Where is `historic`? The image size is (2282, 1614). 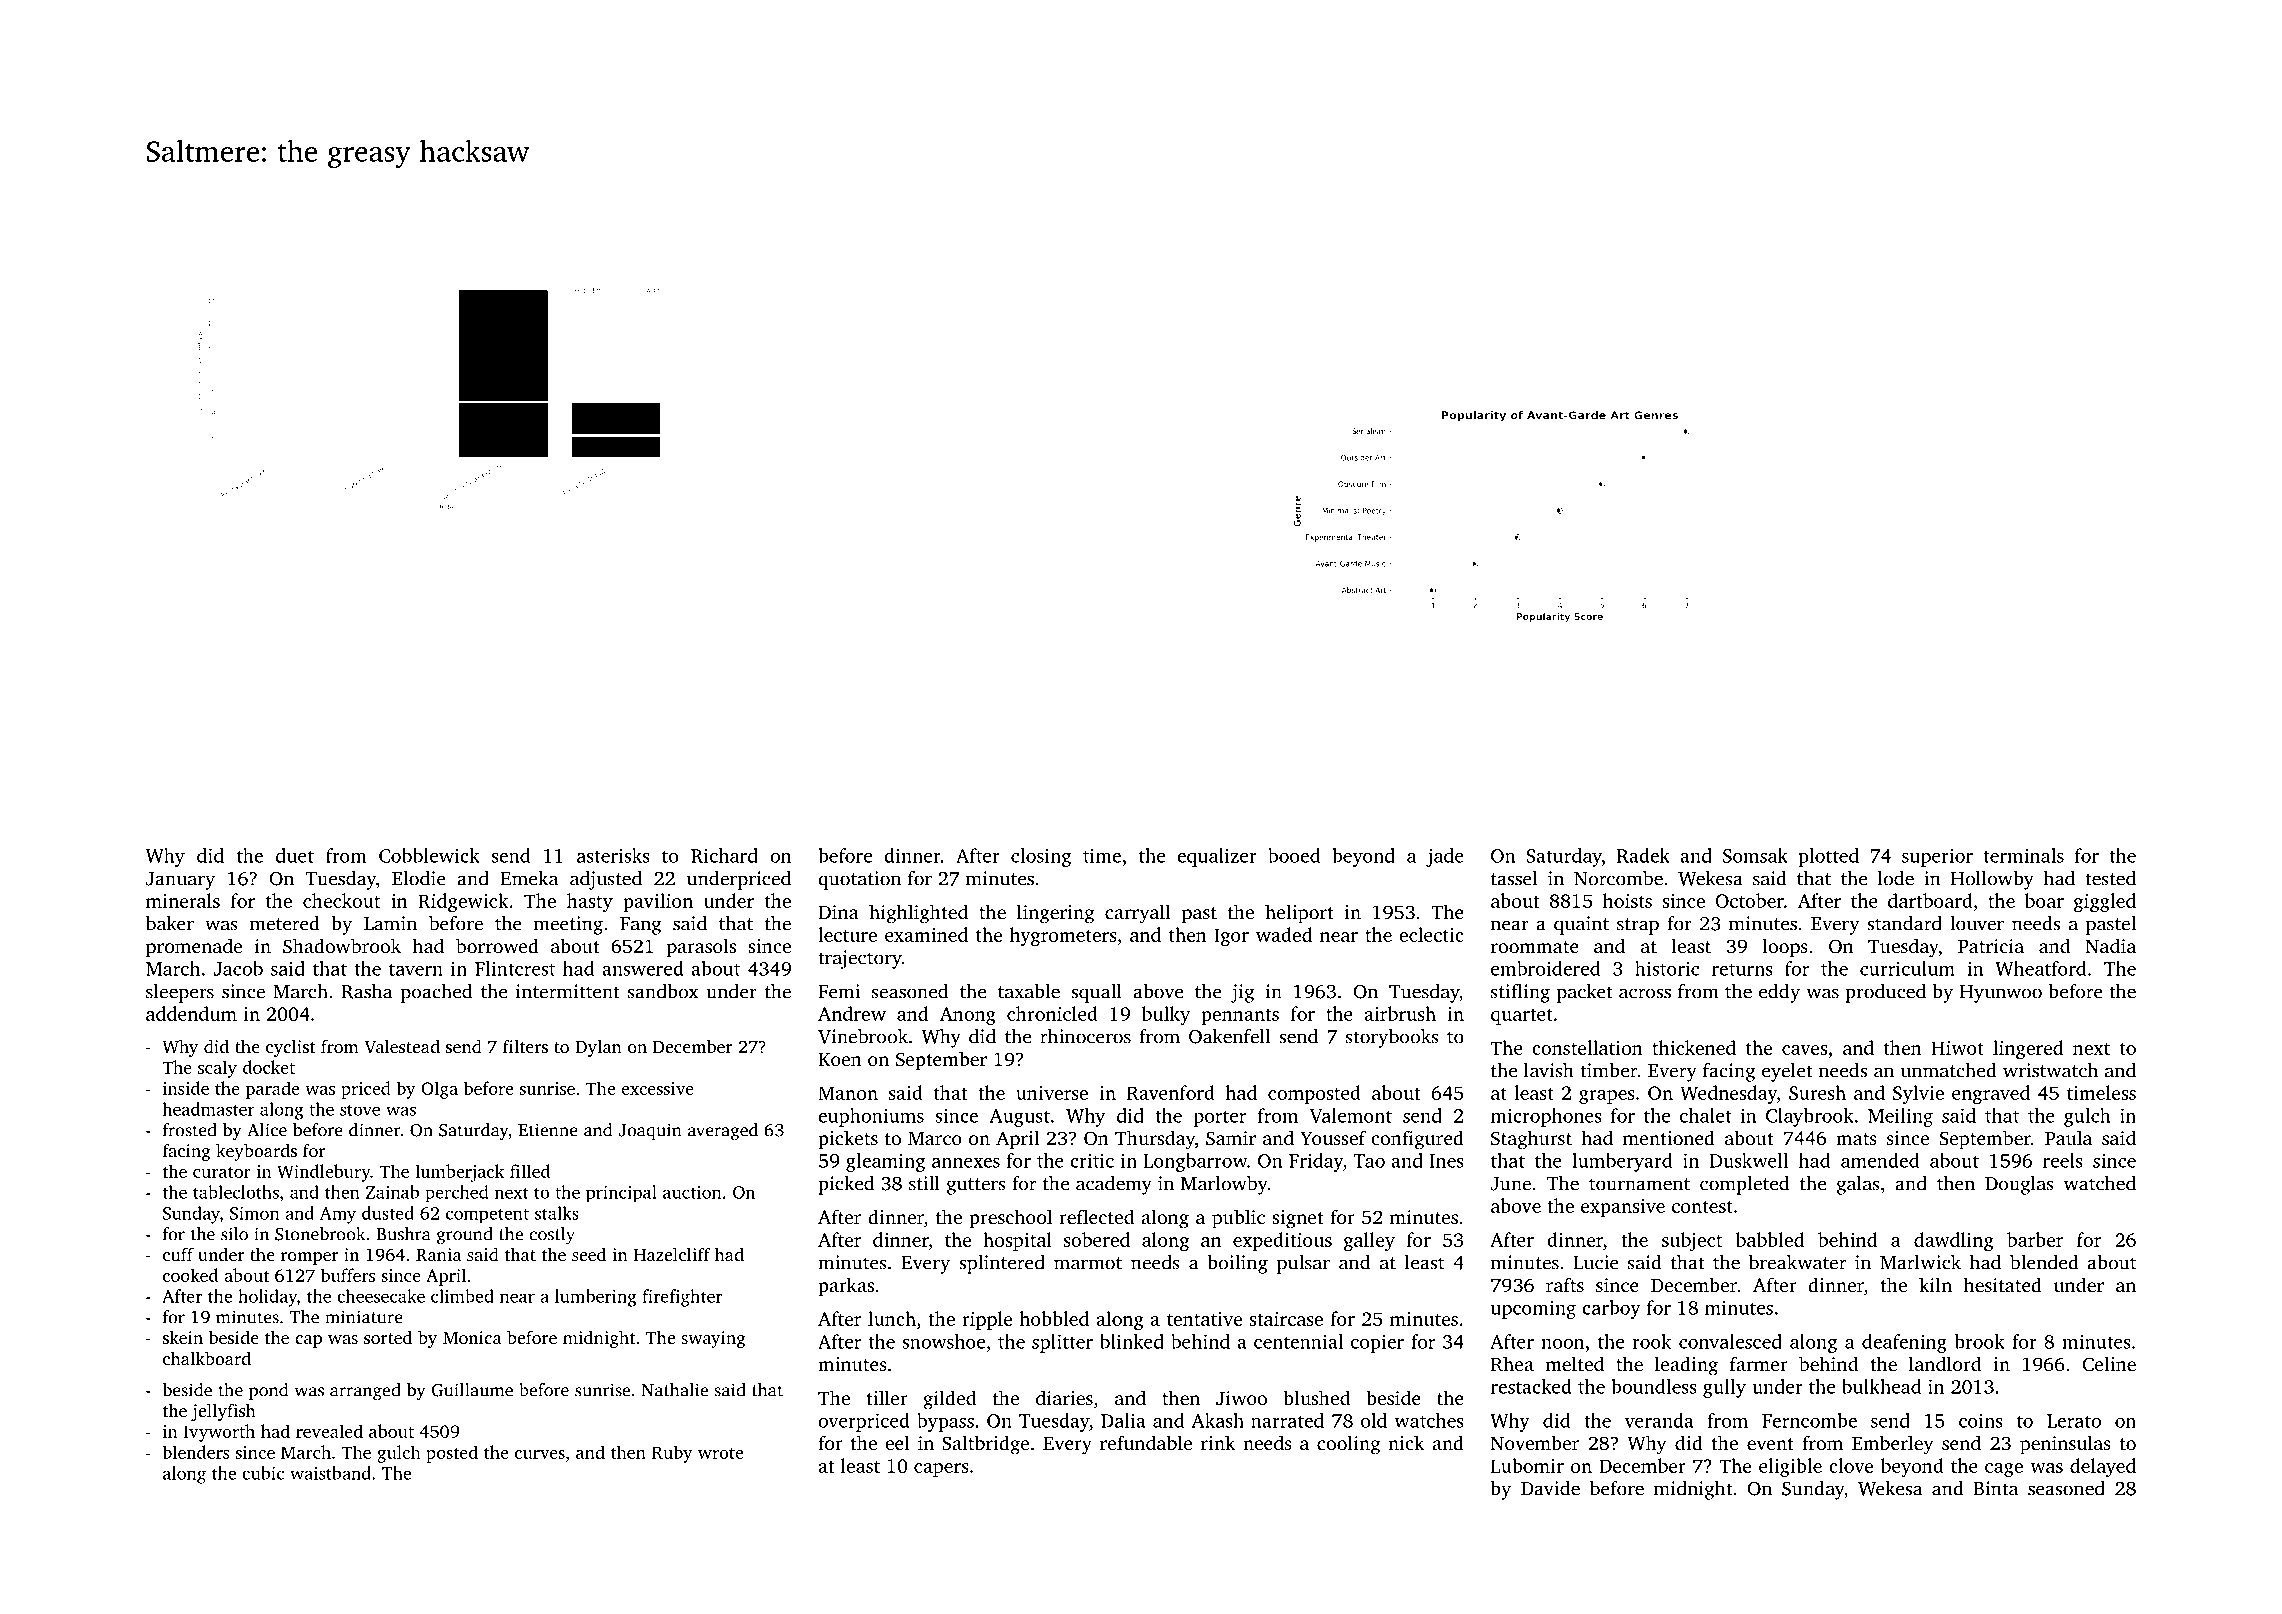 historic is located at coordinates (1667, 968).
